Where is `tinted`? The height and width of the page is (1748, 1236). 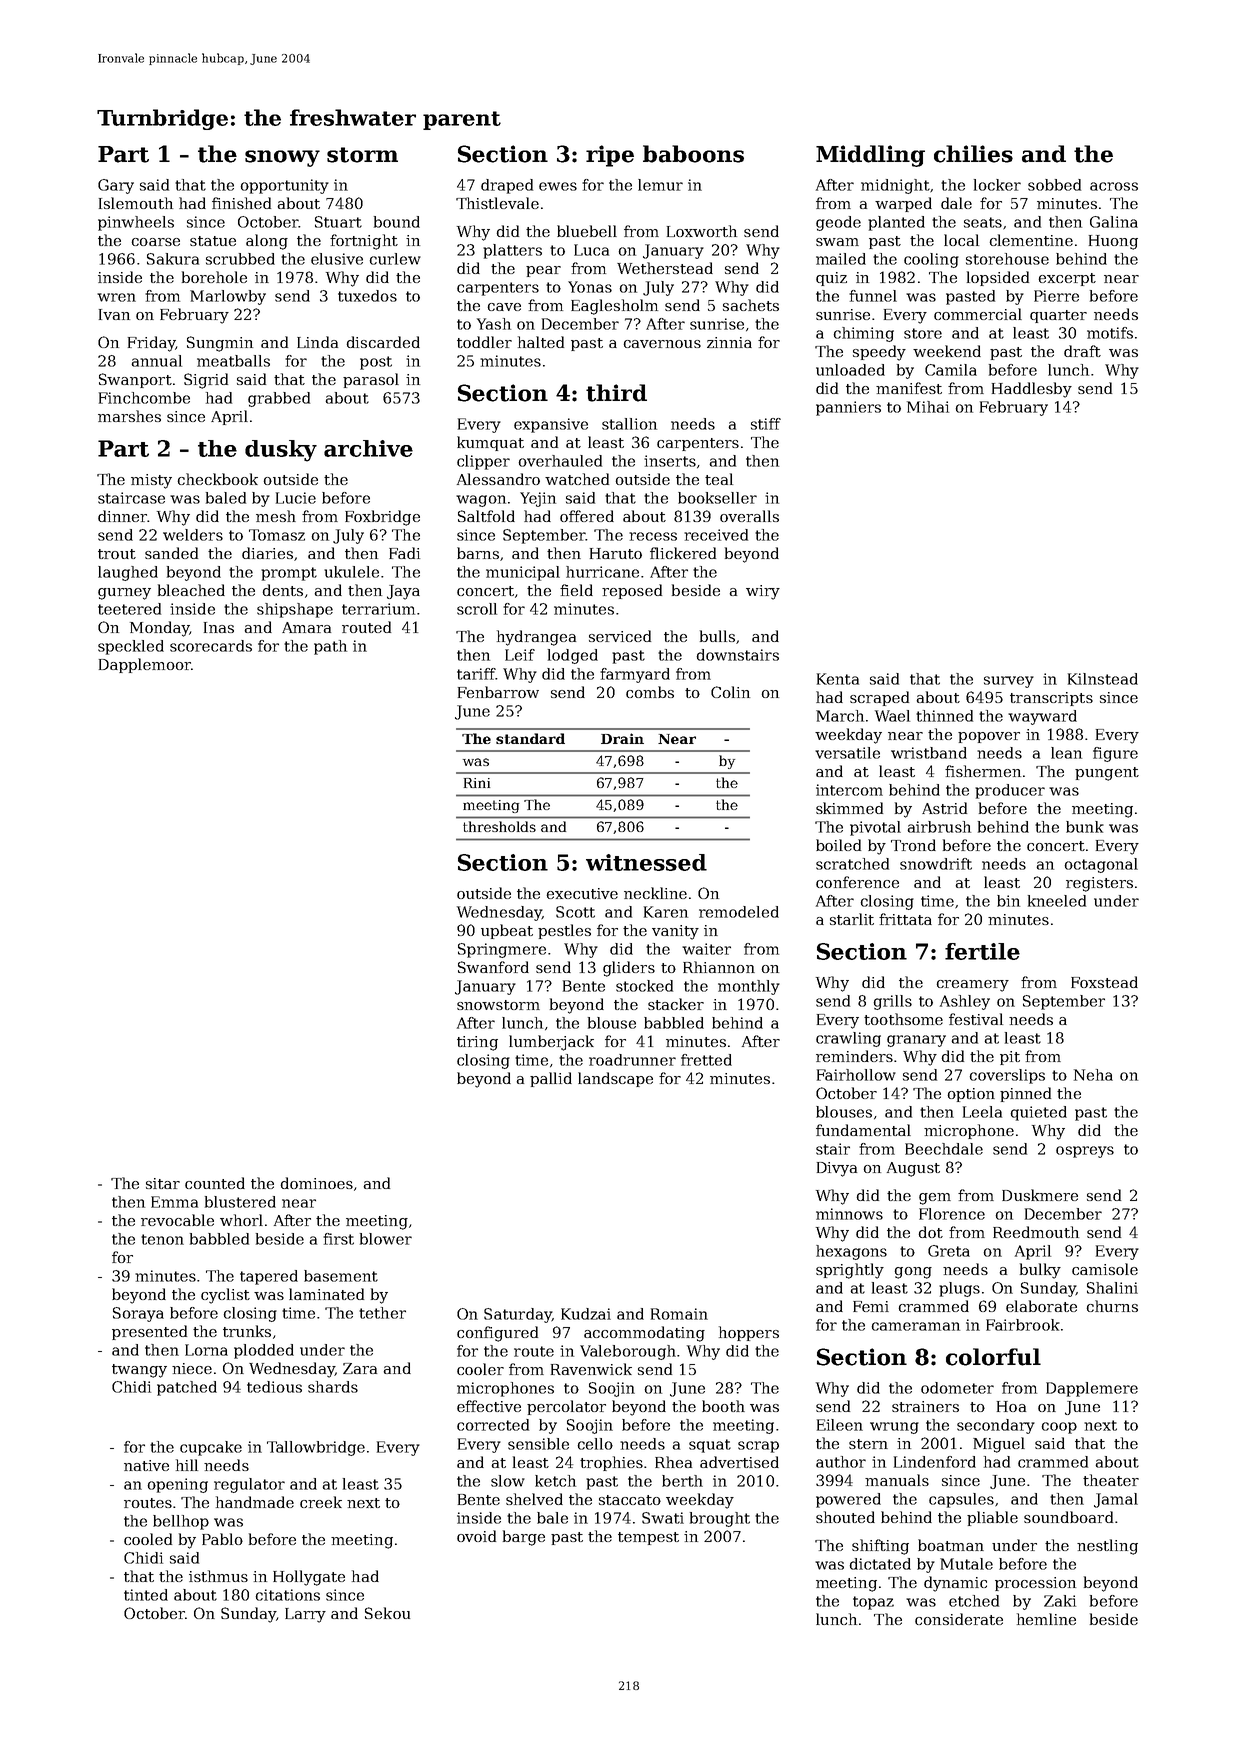
tinted is located at coordinates (146, 1595).
